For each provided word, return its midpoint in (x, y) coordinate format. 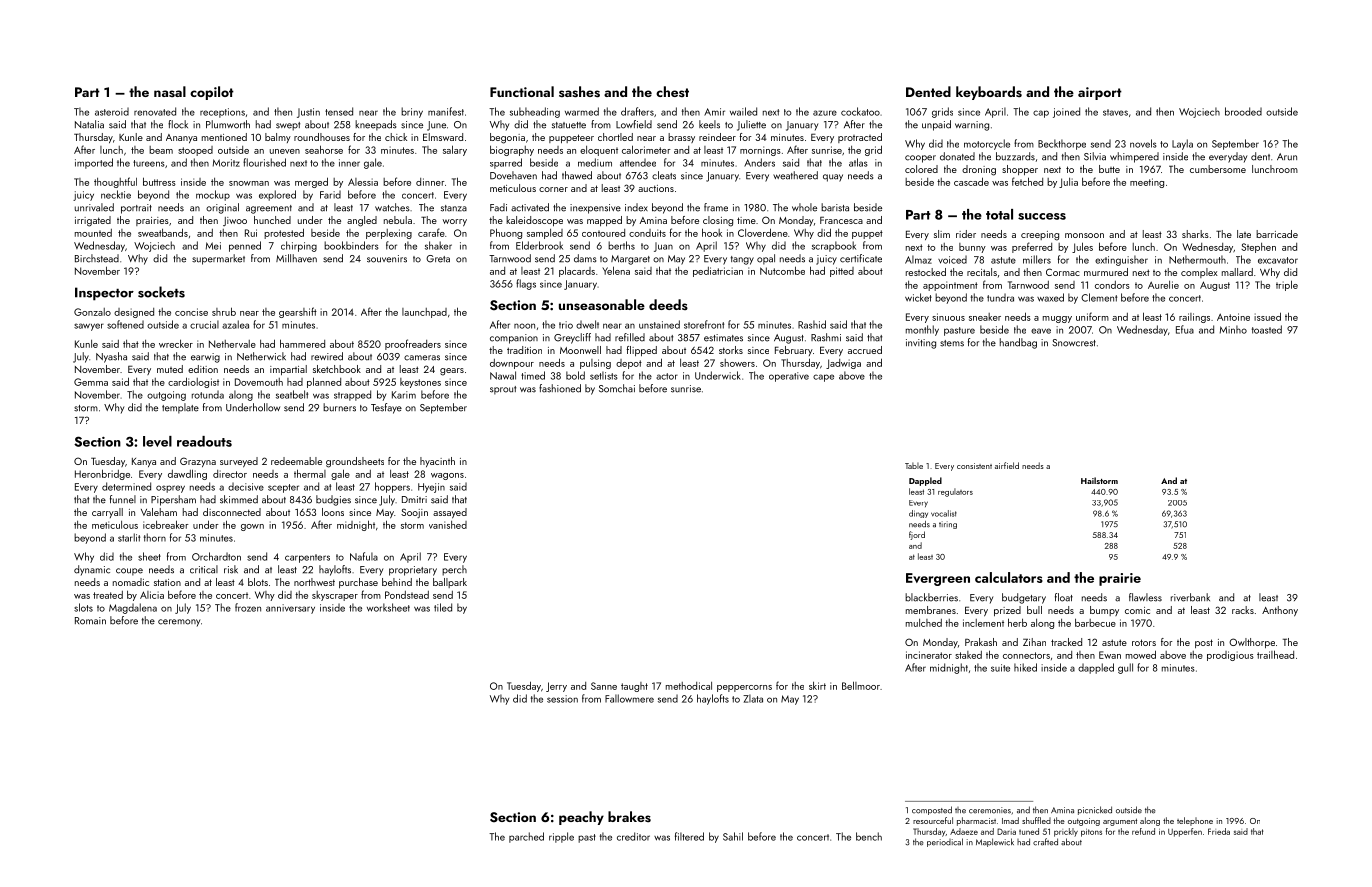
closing (718, 221)
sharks (1195, 234)
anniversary (290, 609)
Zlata (753, 698)
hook (712, 232)
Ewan (1110, 655)
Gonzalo (92, 312)
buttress (159, 181)
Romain (90, 621)
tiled (443, 607)
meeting (1147, 183)
